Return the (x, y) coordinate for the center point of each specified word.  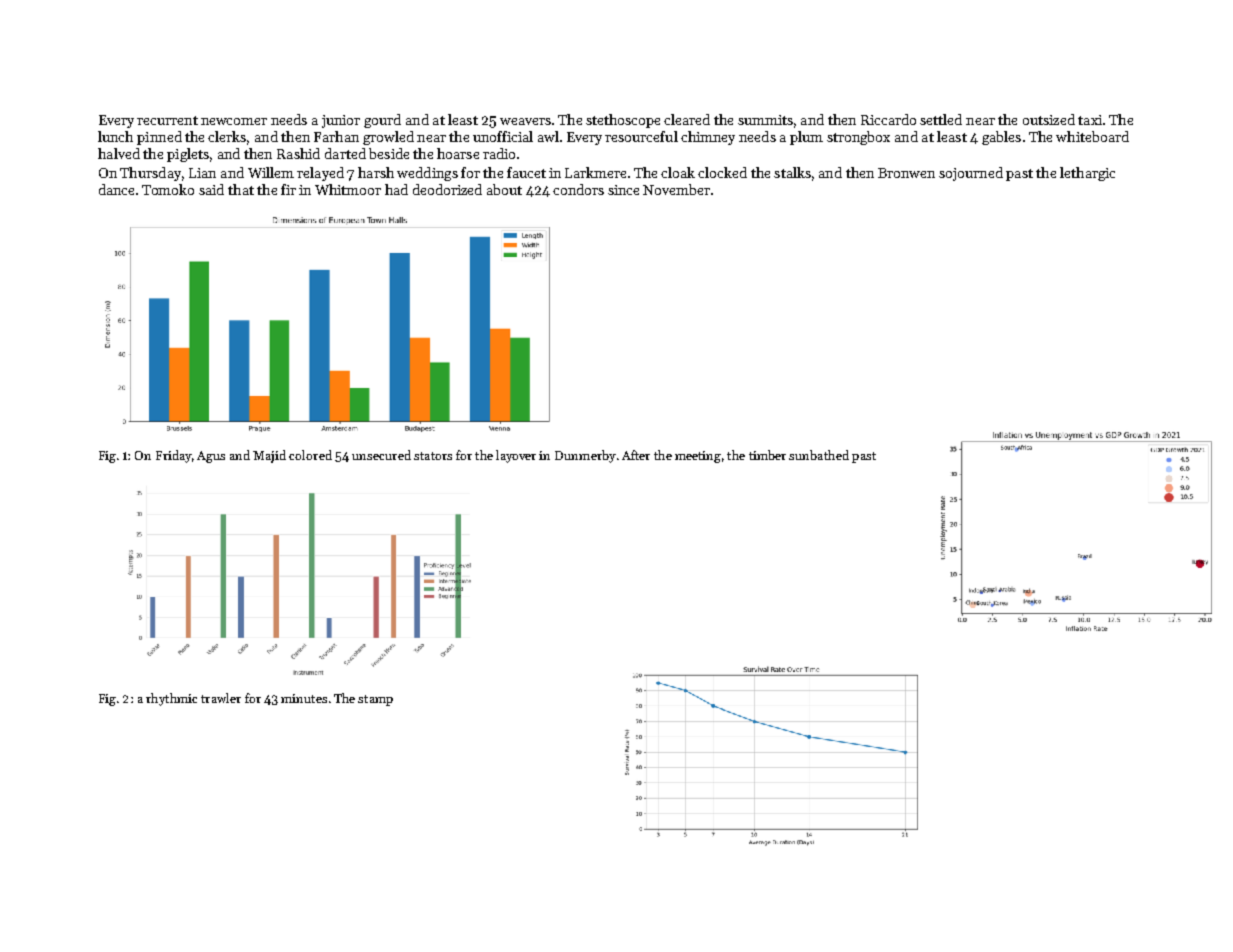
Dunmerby (585, 456)
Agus (211, 457)
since (623, 190)
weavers (525, 121)
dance (116, 189)
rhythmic (171, 699)
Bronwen (906, 173)
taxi (1090, 120)
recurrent (167, 120)
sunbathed (819, 455)
